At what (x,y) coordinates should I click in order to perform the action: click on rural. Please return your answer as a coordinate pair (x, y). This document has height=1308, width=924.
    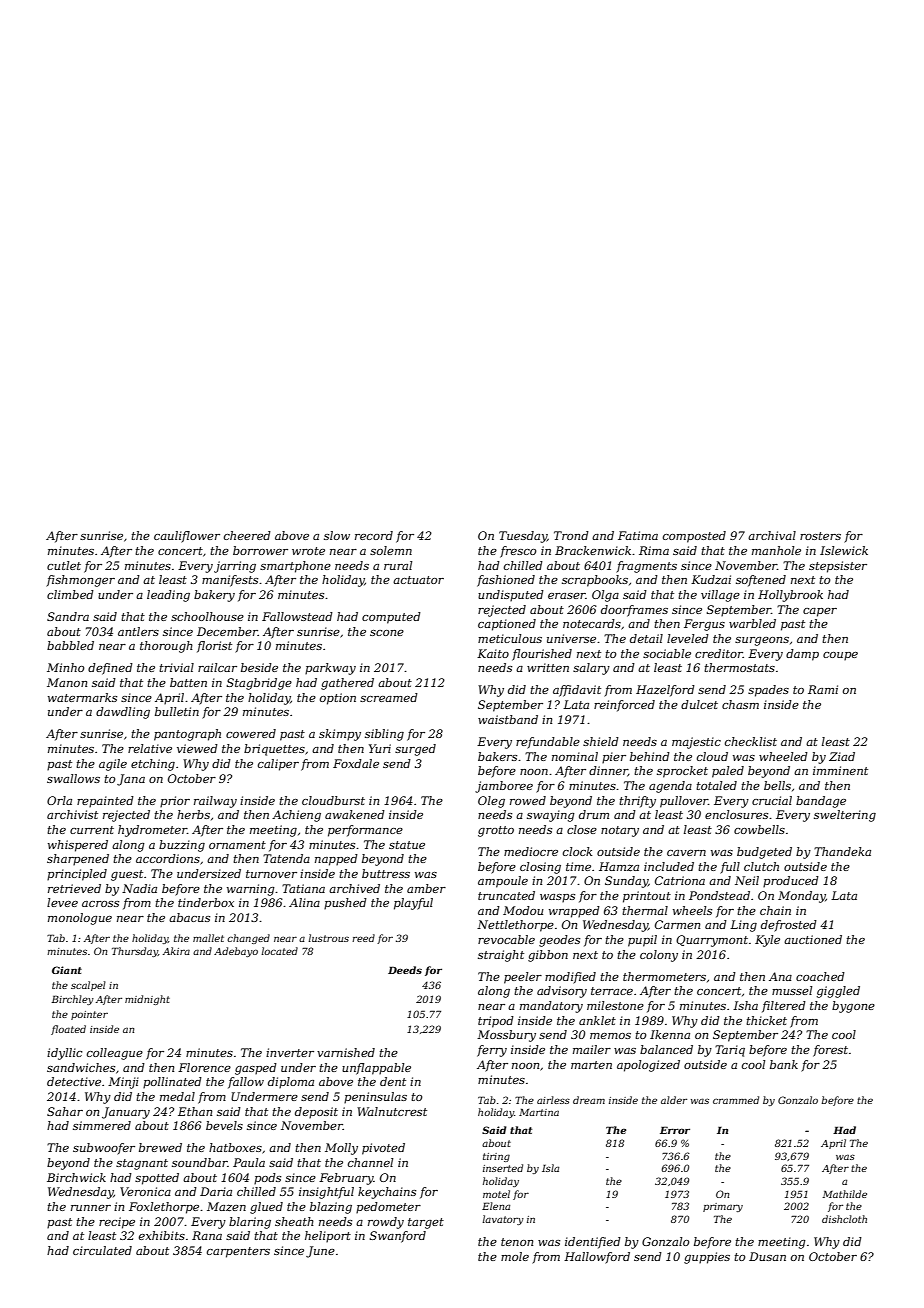
    Looking at the image, I should click on (398, 565).
